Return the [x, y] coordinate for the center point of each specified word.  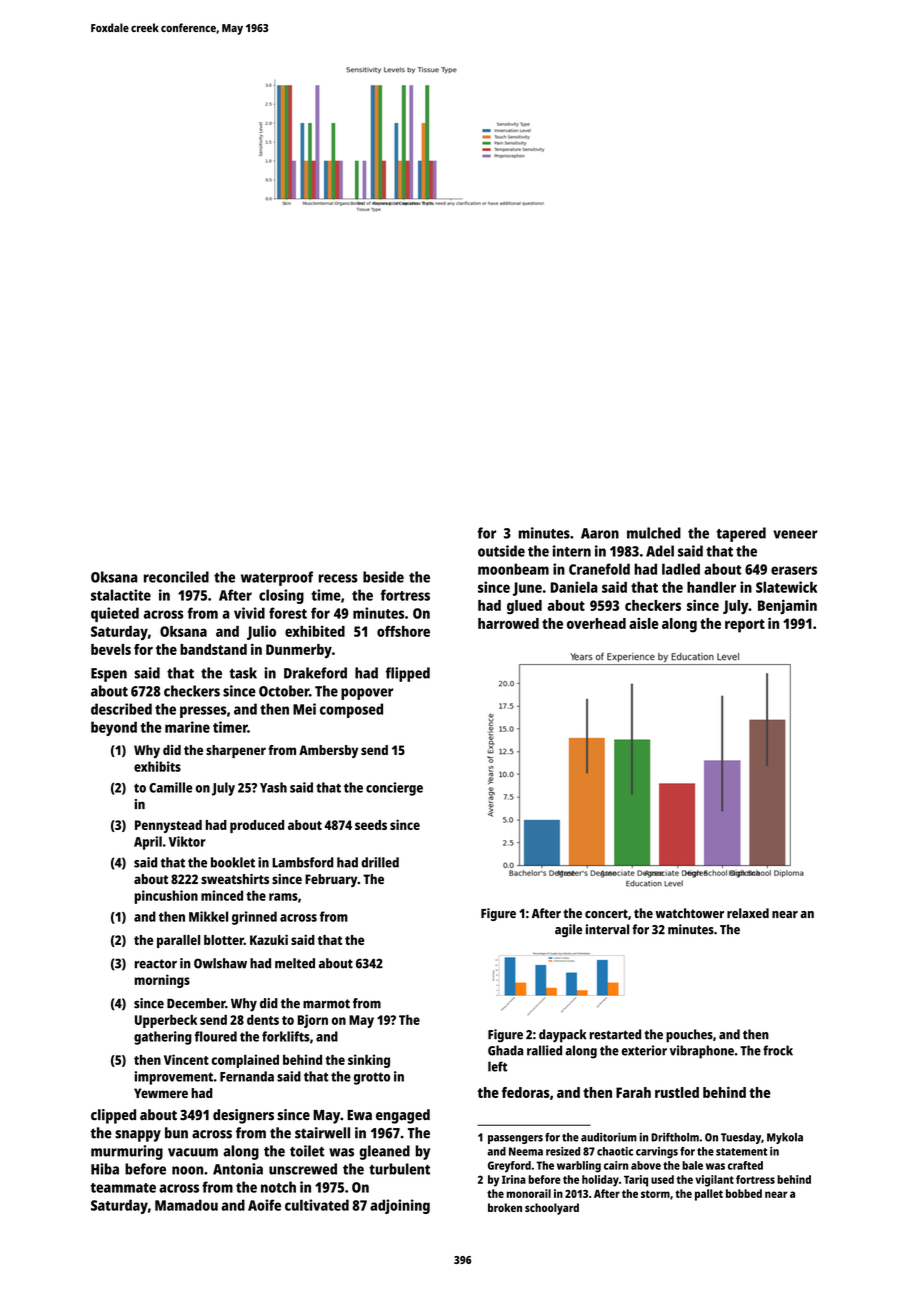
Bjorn [313, 1021]
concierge [394, 789]
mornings [162, 981]
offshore [403, 631]
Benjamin [787, 606]
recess [338, 578]
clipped [113, 1116]
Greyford [509, 1167]
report [745, 626]
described [121, 709]
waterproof [277, 578]
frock [778, 1050]
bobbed [744, 1193]
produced [257, 826]
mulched [654, 533]
